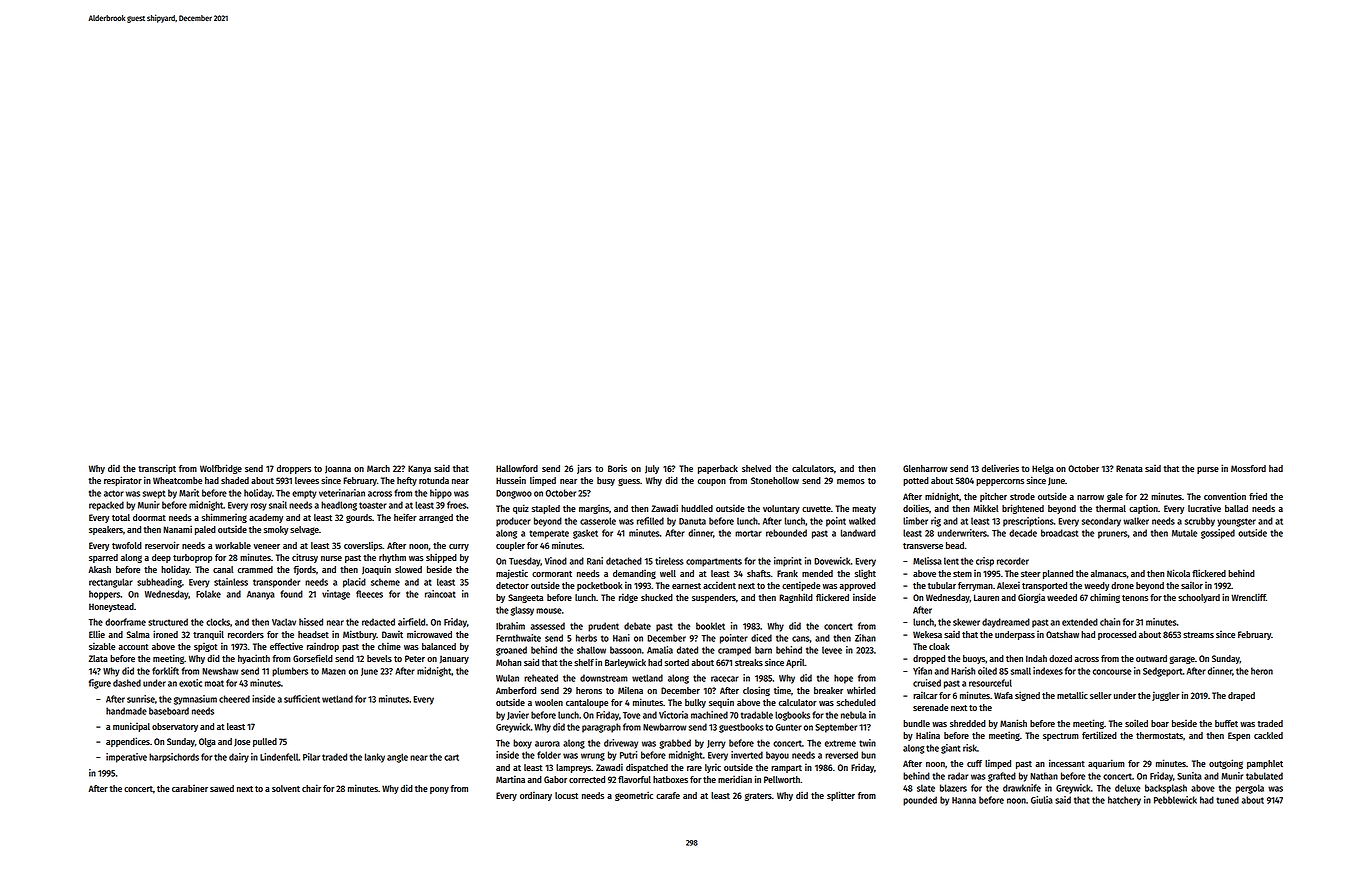 This document has width=1372, height=887. I want to click on Marit, so click(189, 493).
